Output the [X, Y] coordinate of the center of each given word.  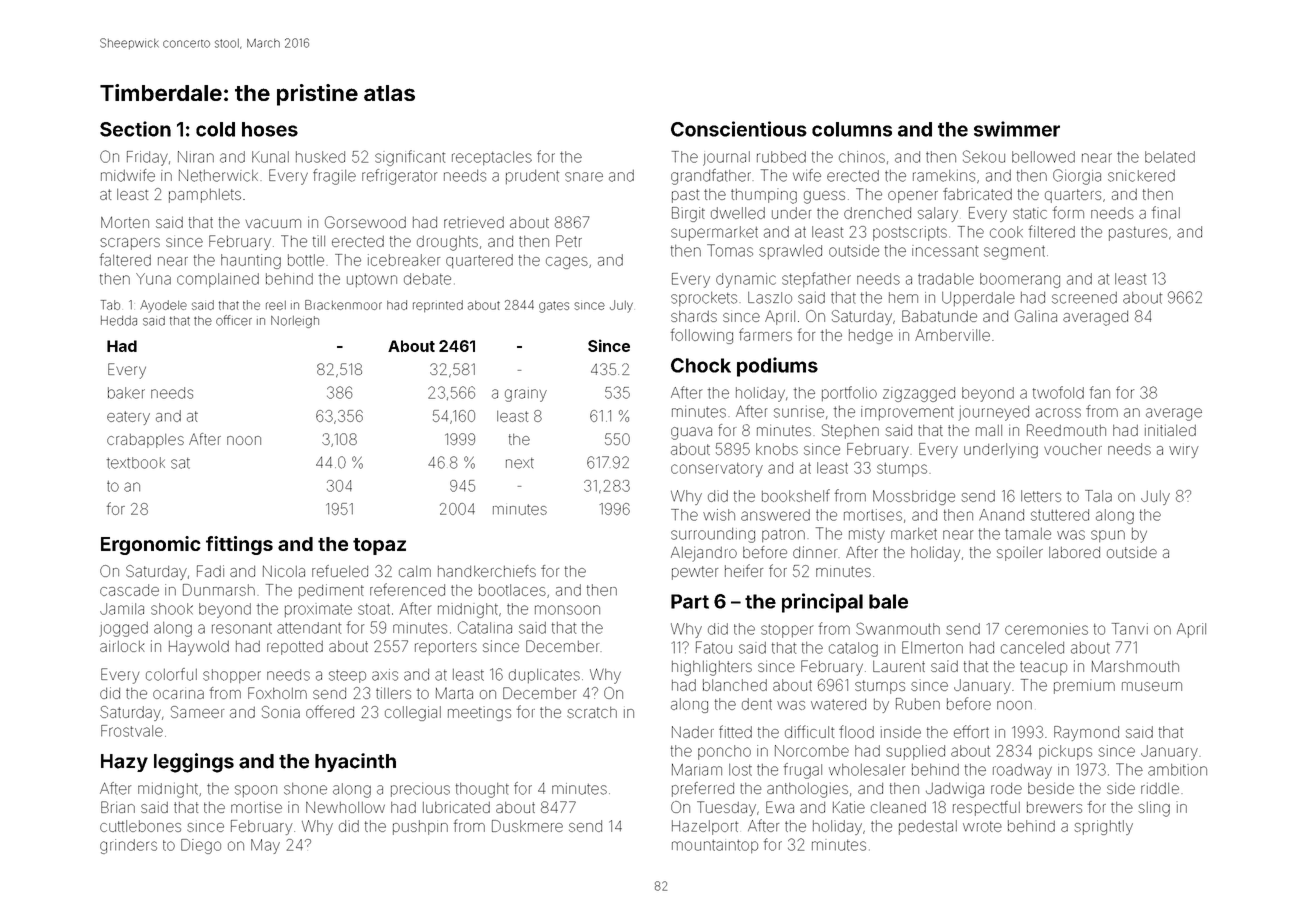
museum [1152, 686]
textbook [136, 463]
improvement [907, 413]
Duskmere [527, 826]
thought [482, 790]
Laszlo [770, 298]
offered [330, 711]
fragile [334, 177]
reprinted [438, 306]
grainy [526, 395]
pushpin [420, 827]
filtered [1052, 231]
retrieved [474, 222]
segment [1014, 253]
